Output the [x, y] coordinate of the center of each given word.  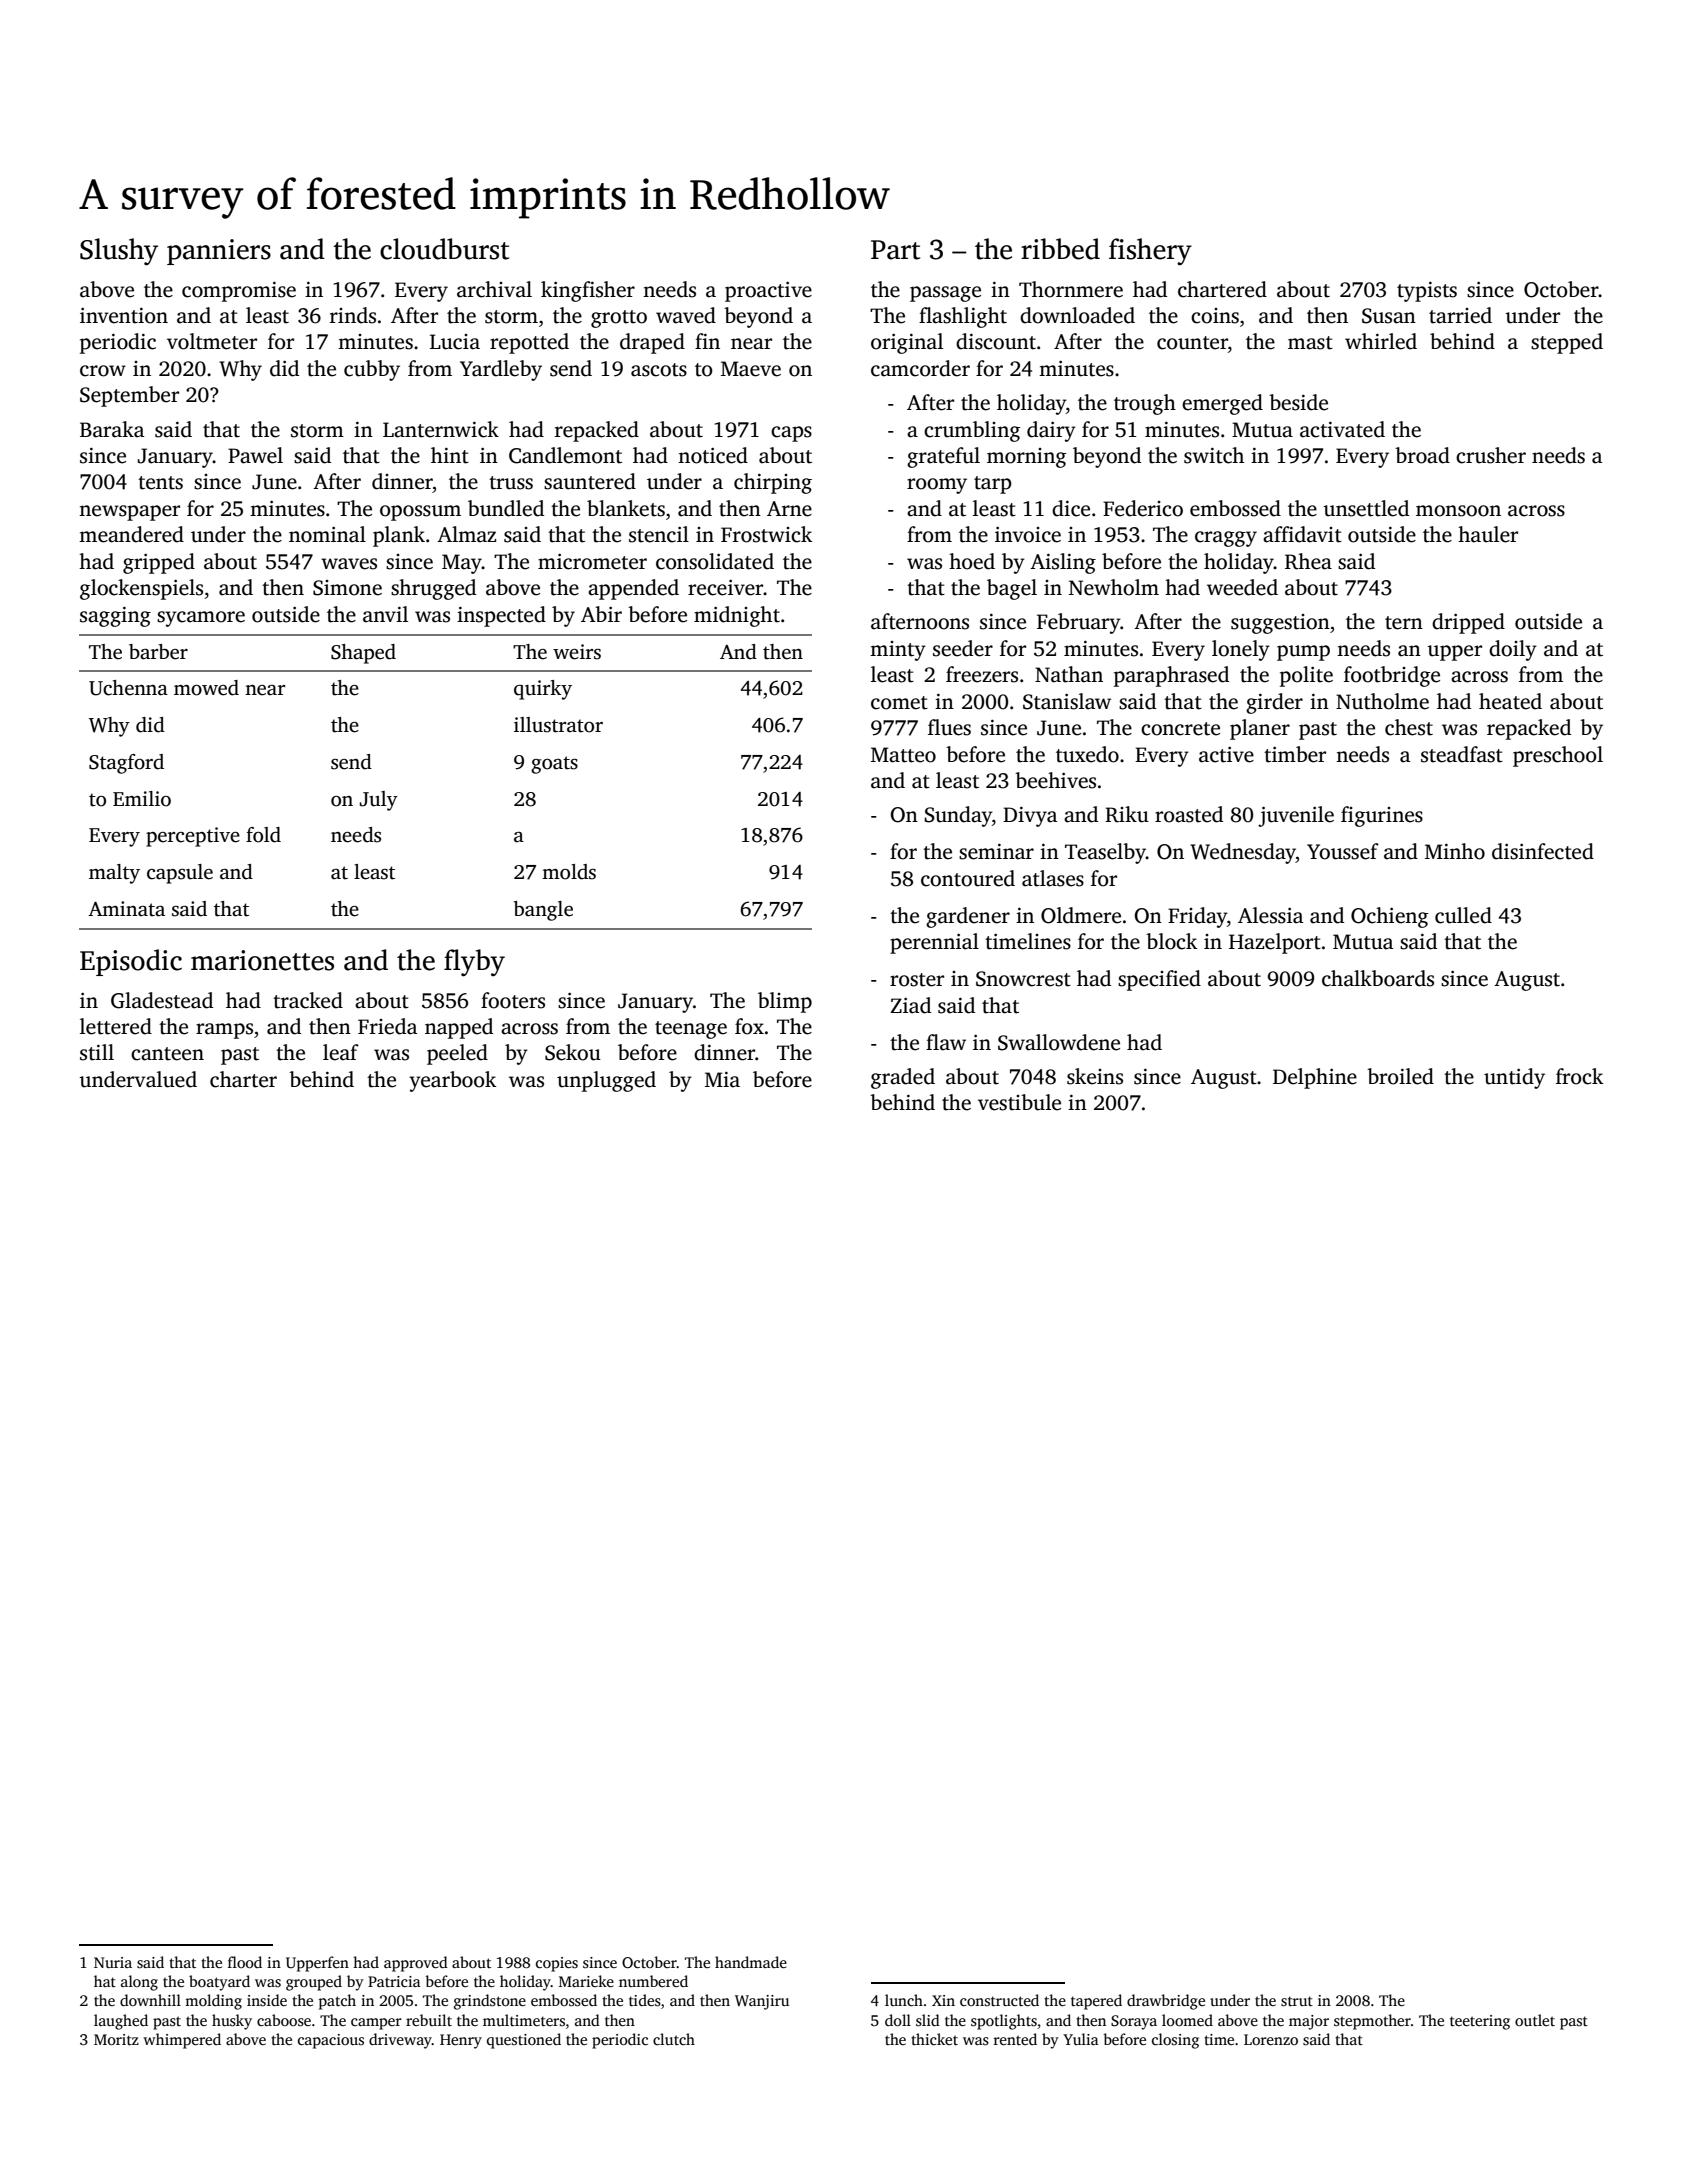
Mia [722, 1079]
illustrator [558, 725]
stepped [1567, 343]
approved [416, 1964]
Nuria [113, 1962]
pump [1303, 653]
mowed [206, 688]
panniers [219, 252]
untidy [1514, 1078]
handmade [751, 1962]
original [907, 343]
